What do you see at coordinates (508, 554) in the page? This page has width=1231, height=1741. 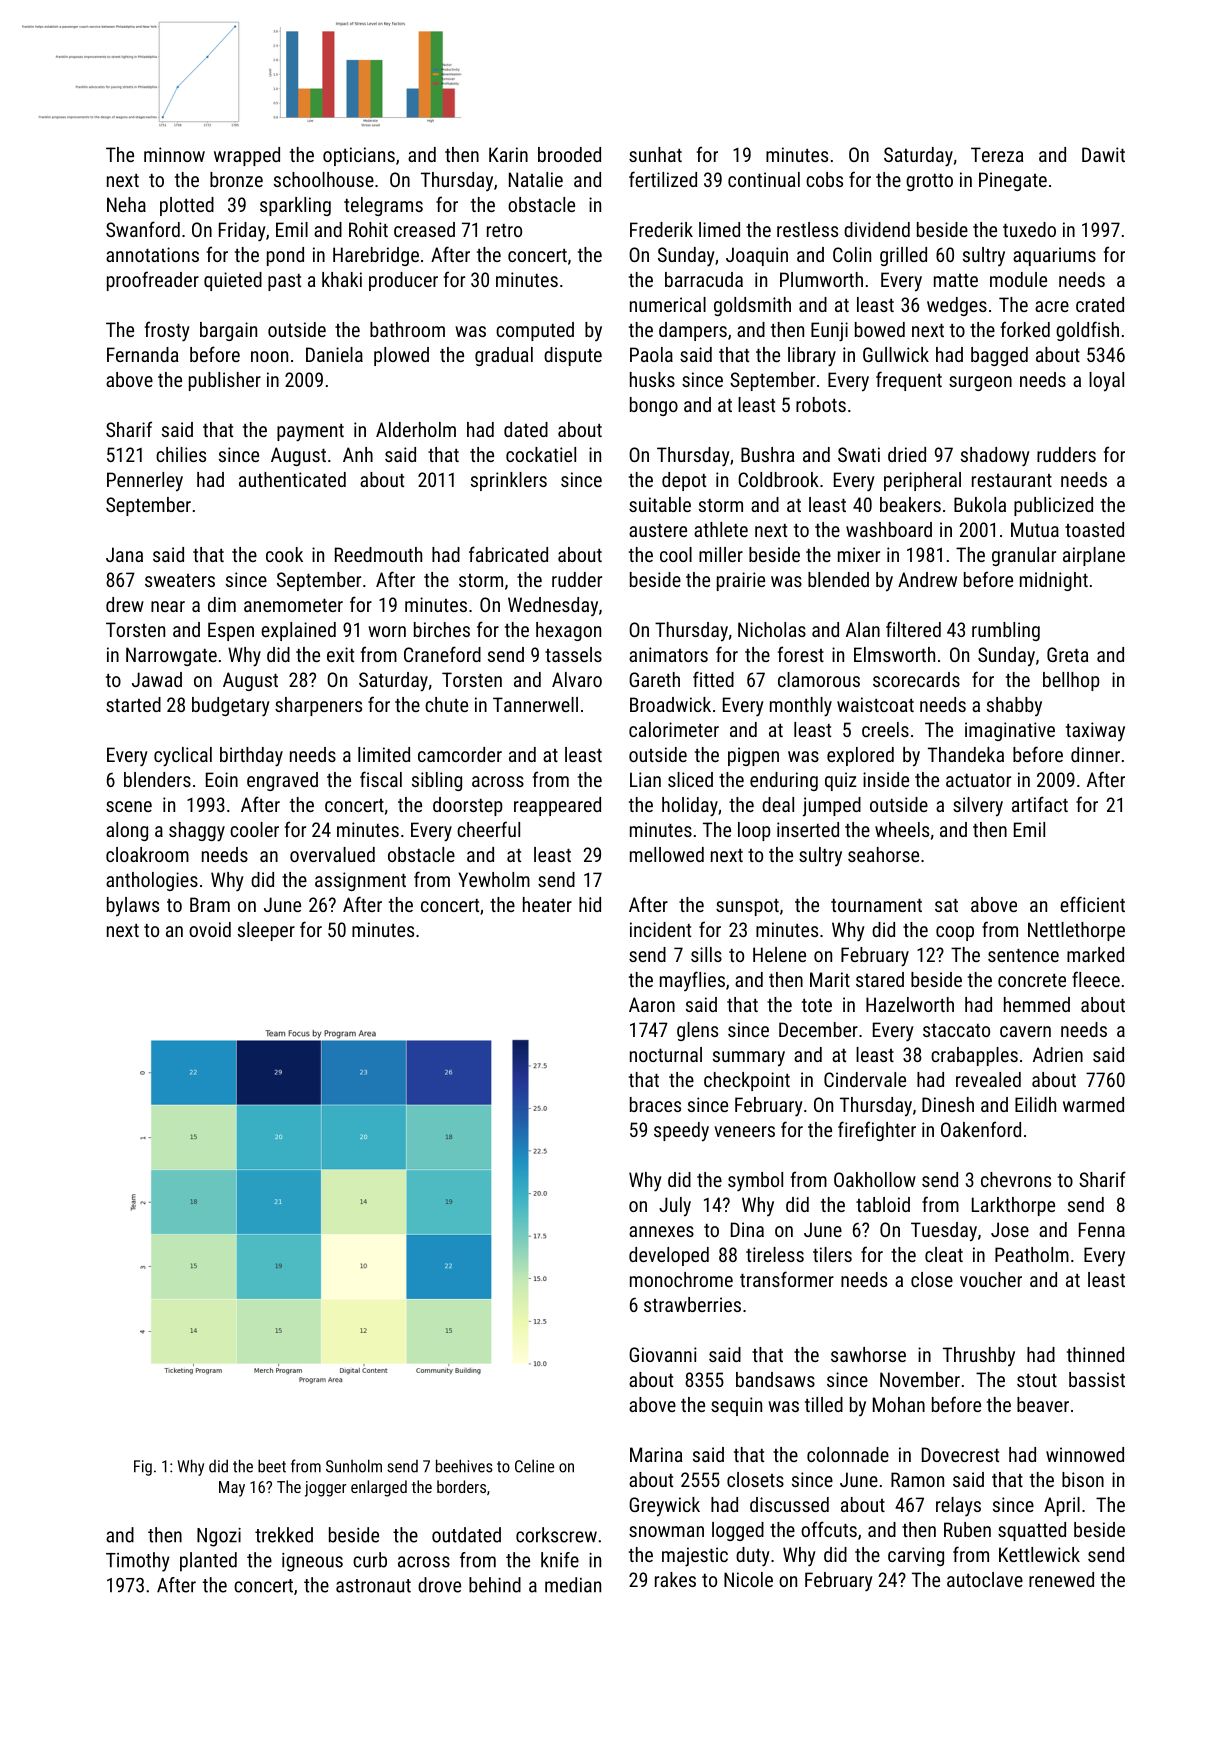 I see `fabricated` at bounding box center [508, 554].
